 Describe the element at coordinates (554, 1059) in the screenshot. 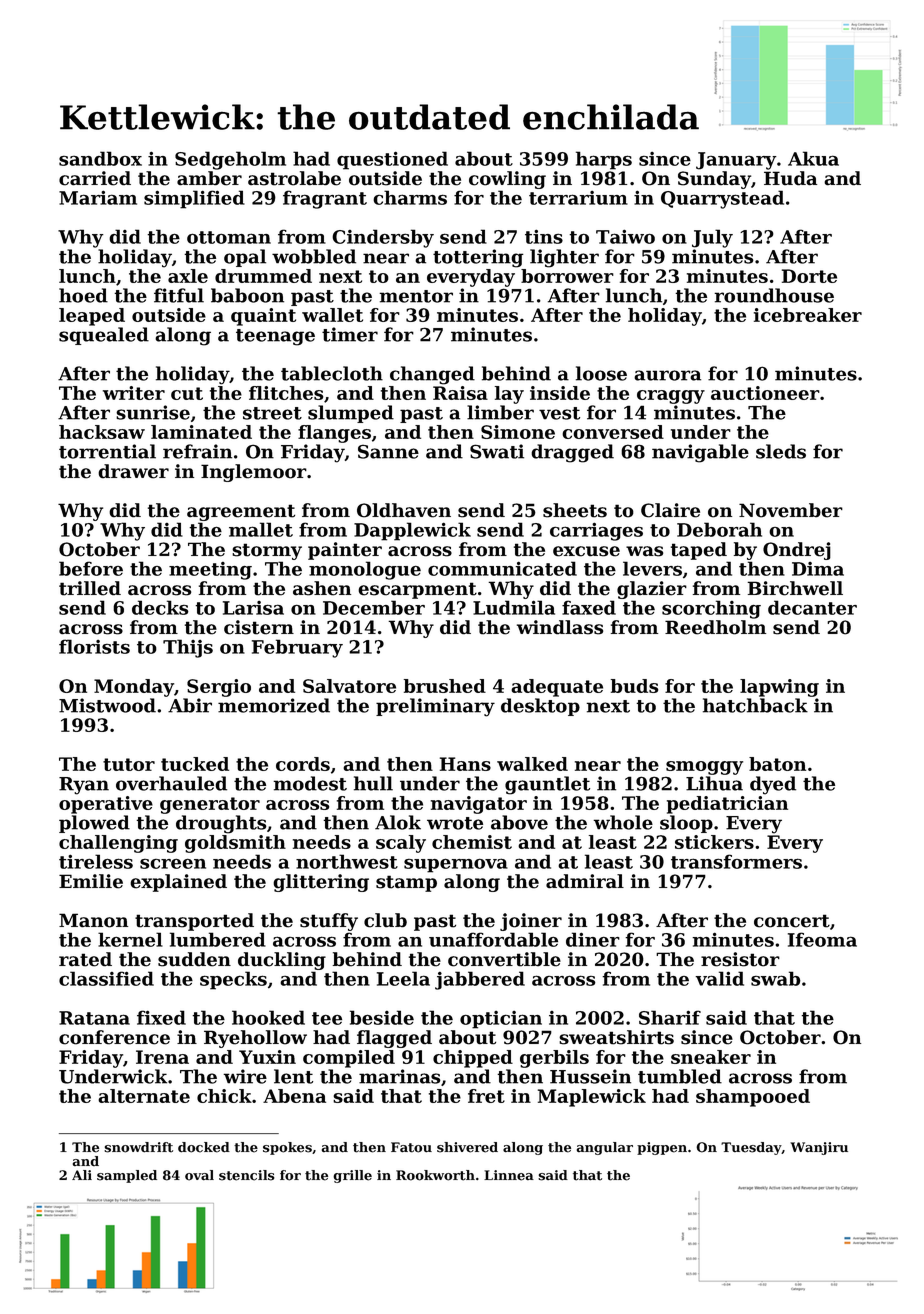

I see `gerbils` at that location.
